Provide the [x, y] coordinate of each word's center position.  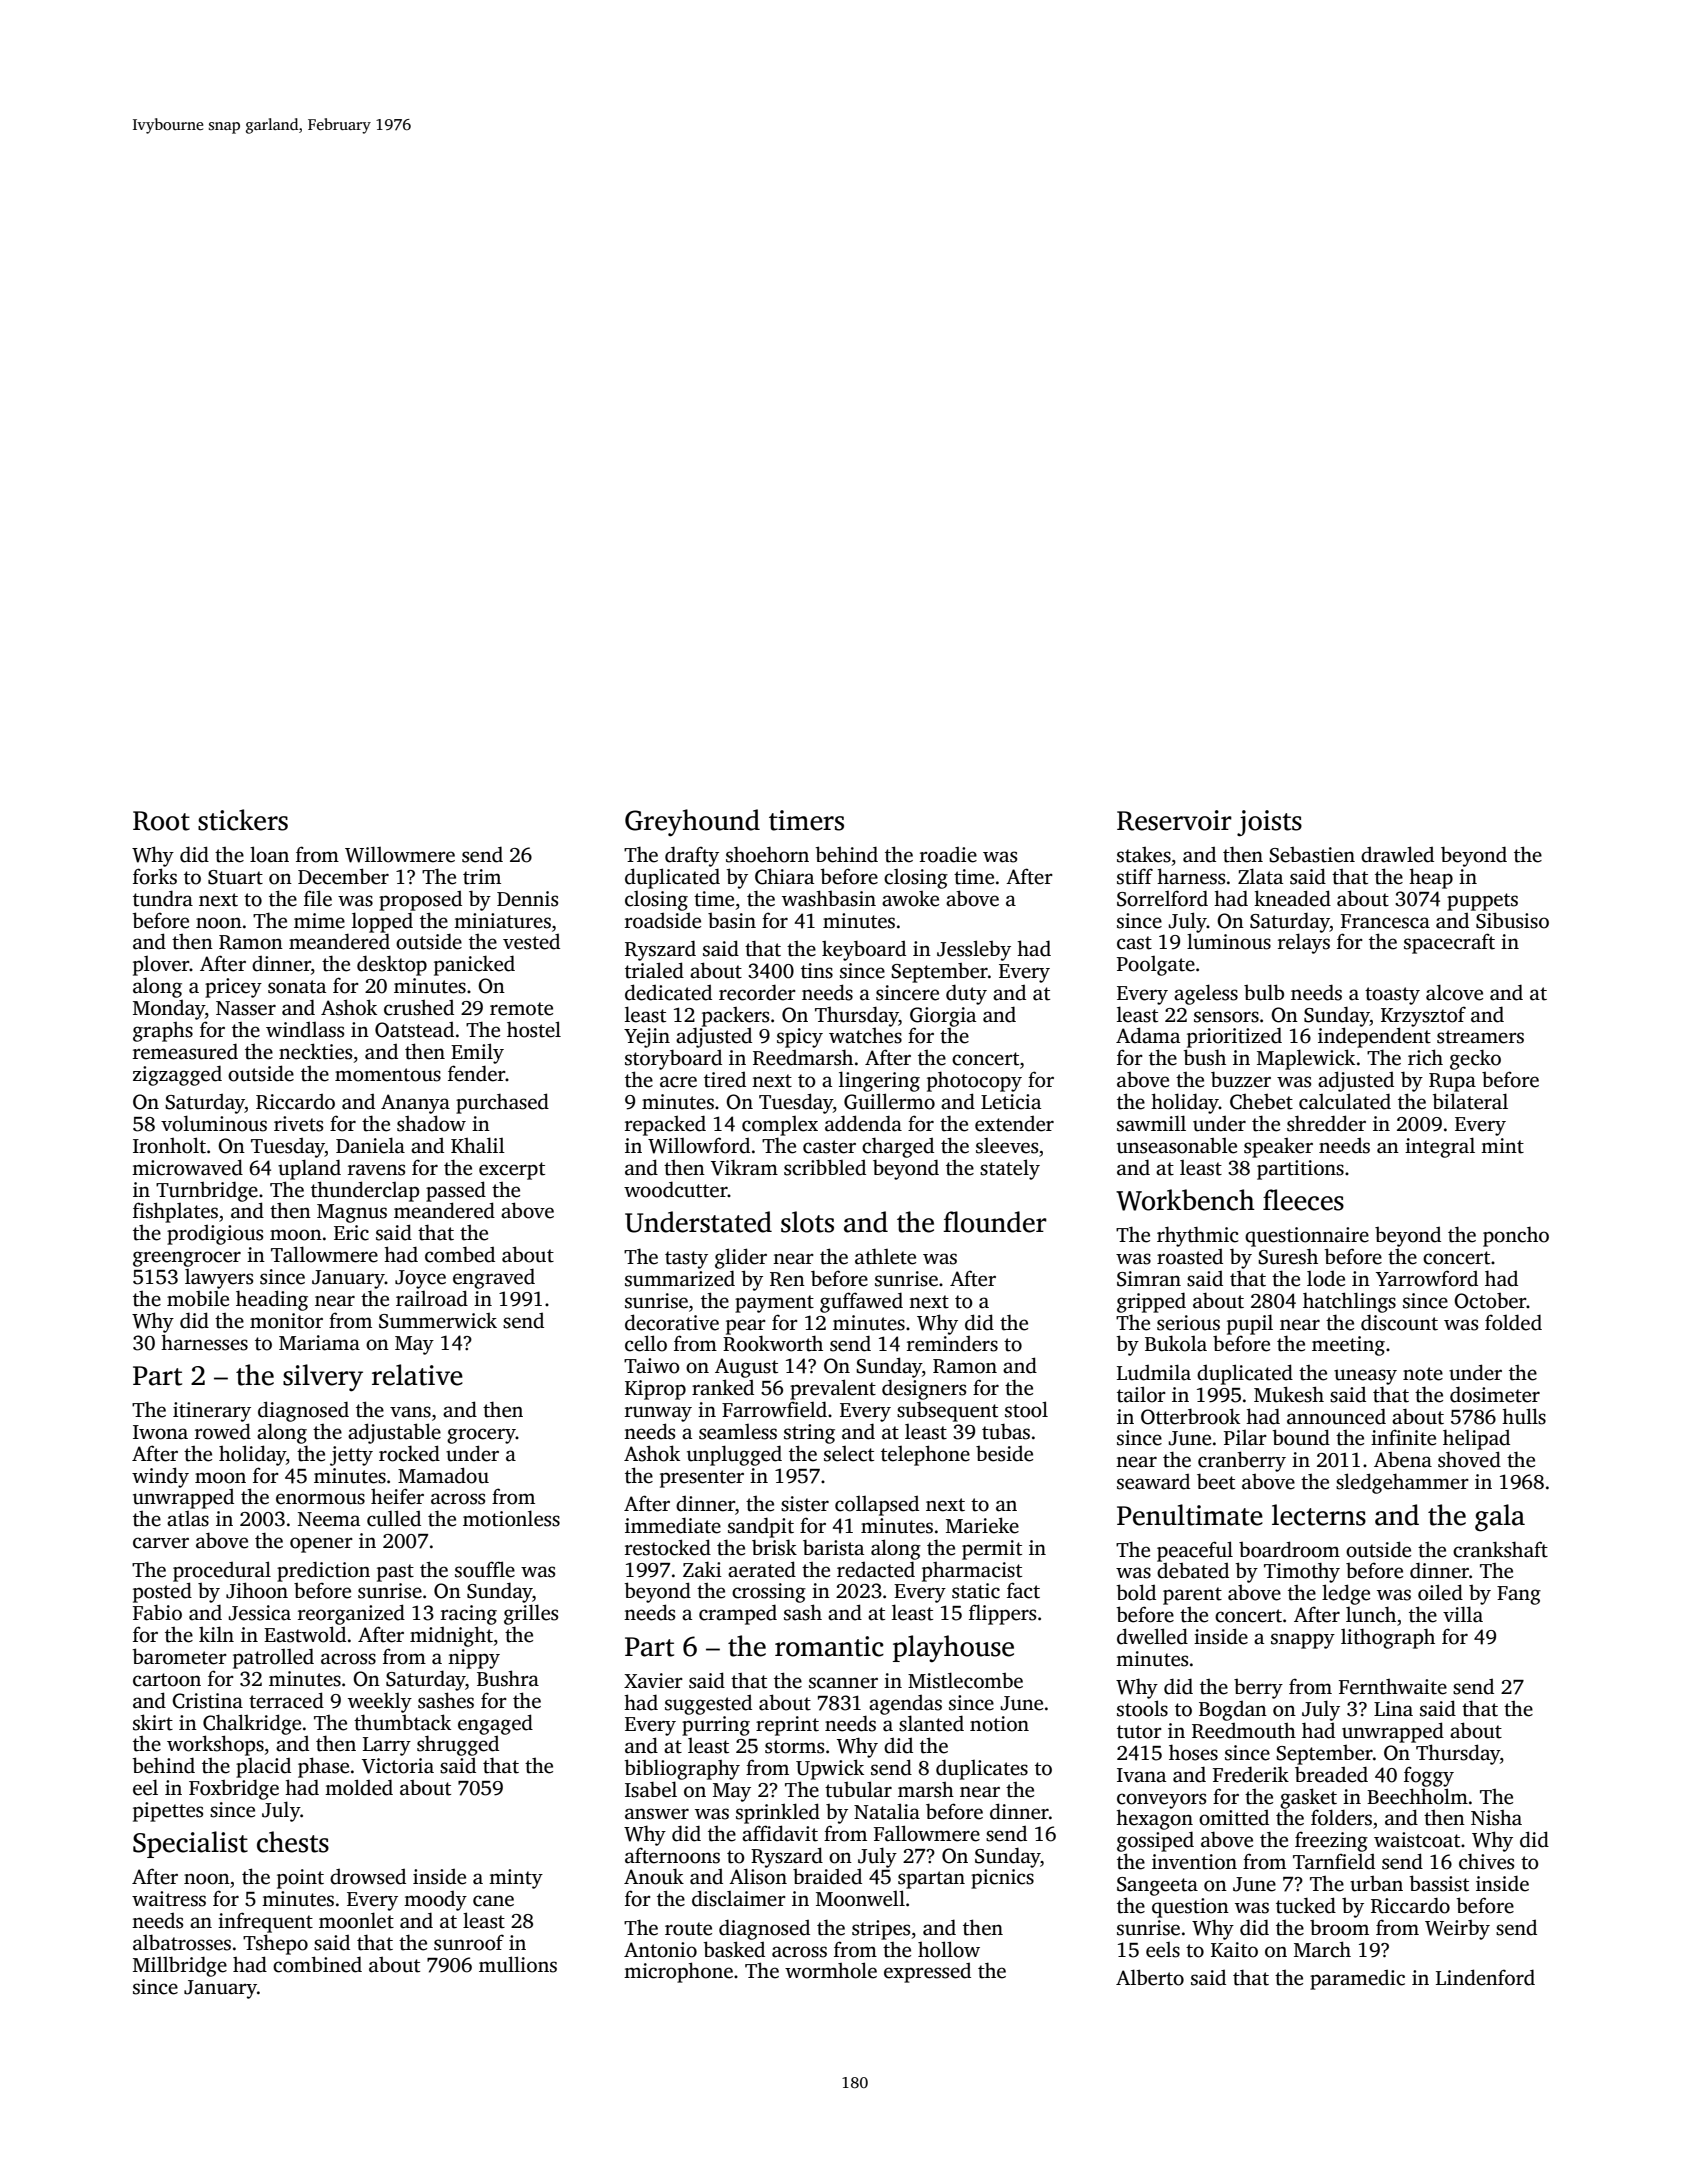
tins [817, 971]
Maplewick [1306, 1059]
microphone [678, 1972]
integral [1440, 1147]
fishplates [175, 1212]
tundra [163, 898]
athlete [885, 1256]
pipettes [168, 1812]
